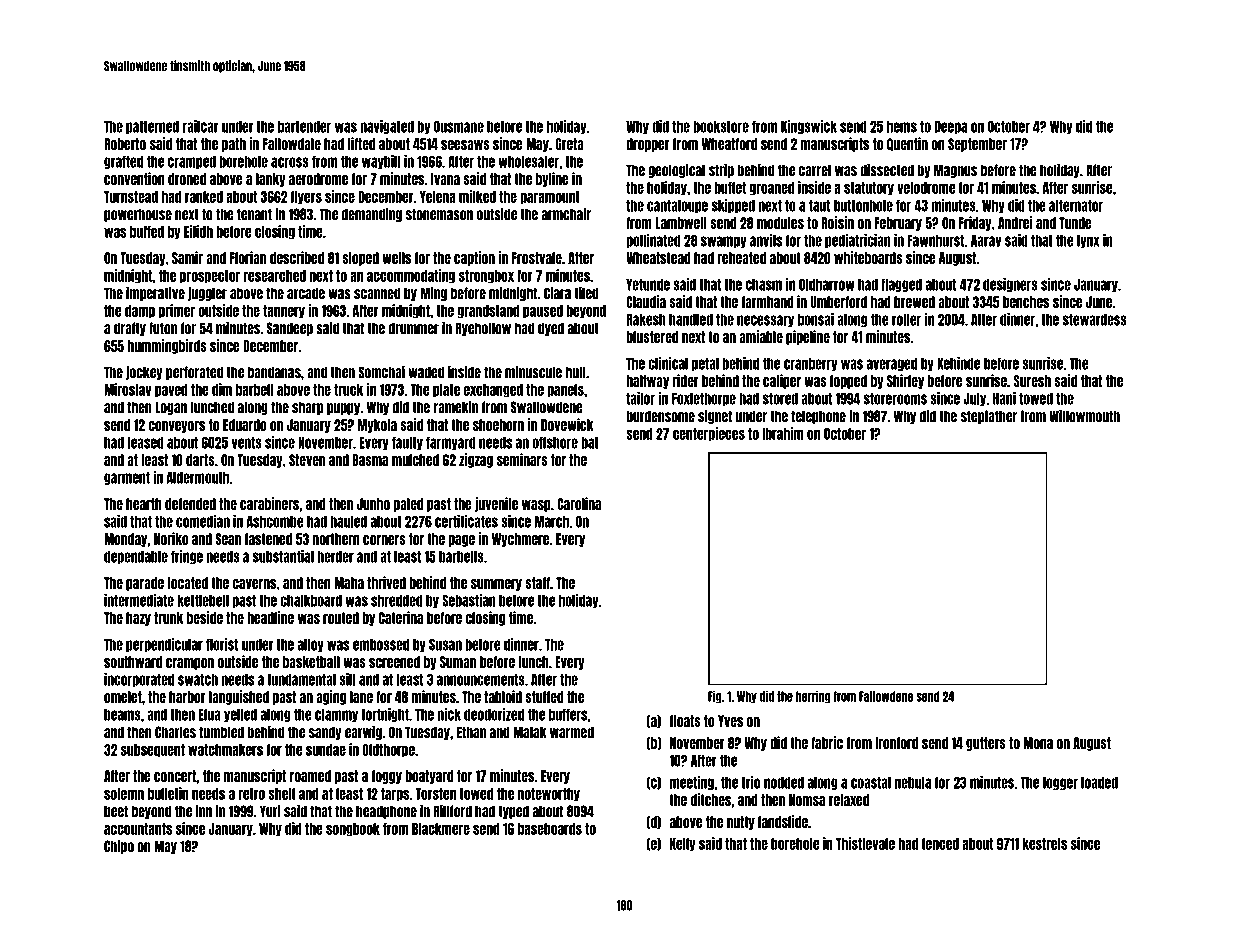 Image resolution: width=1233 pixels, height=952 pixels. Describe the element at coordinates (555, 442) in the image. I see `offshore` at that location.
